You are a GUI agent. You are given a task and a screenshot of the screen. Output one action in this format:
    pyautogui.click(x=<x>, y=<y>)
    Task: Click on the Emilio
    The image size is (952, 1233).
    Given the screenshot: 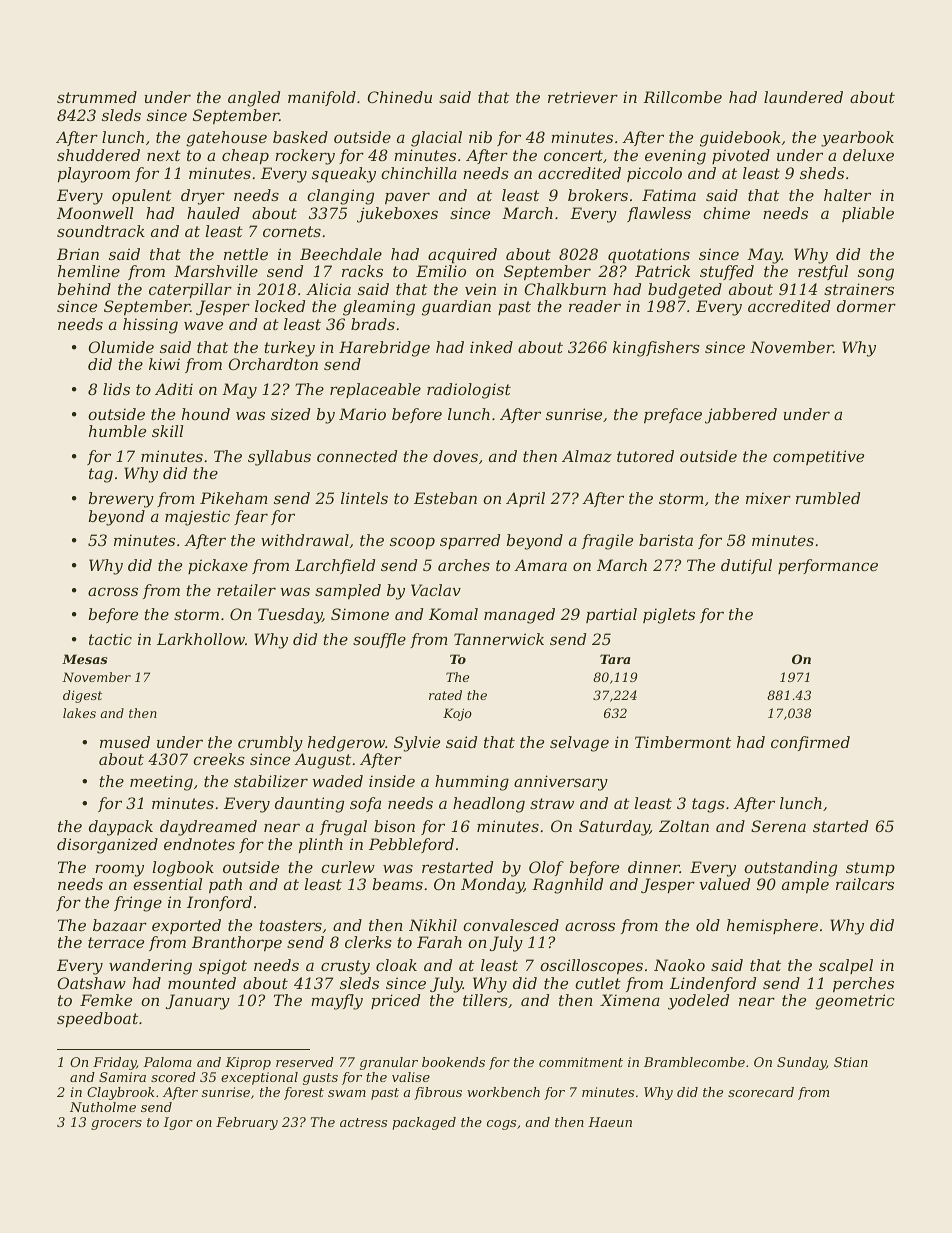 What is the action you would take?
    pyautogui.click(x=441, y=271)
